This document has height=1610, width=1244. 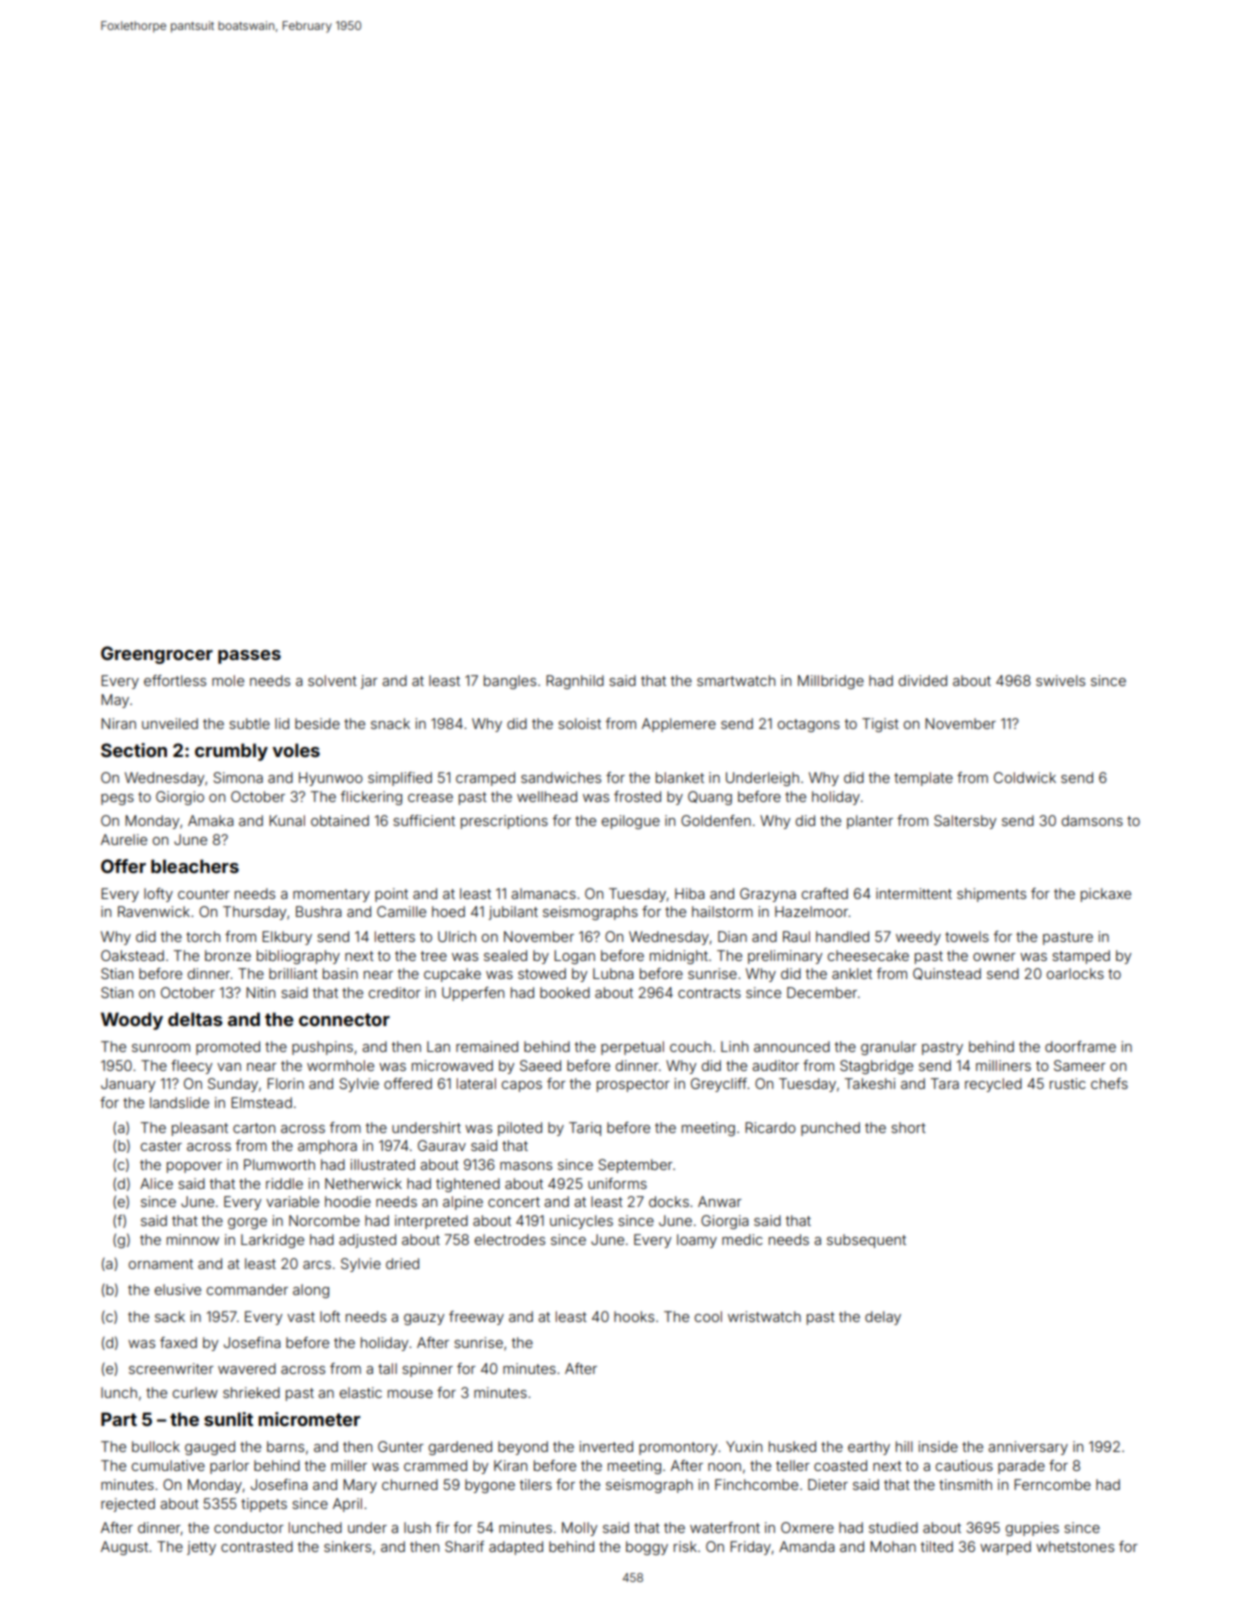 I want to click on soloist, so click(x=579, y=723).
